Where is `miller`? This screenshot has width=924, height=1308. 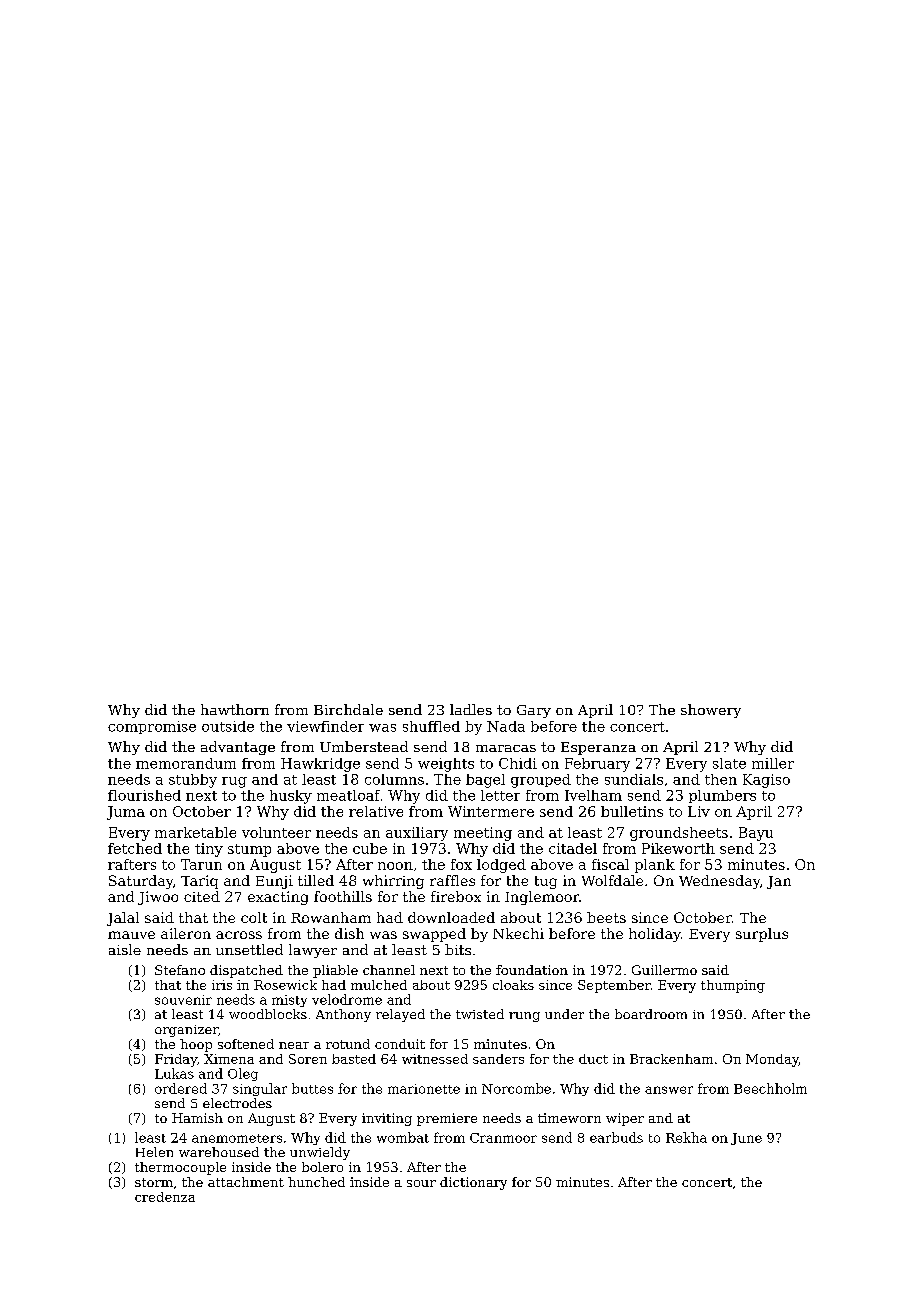 miller is located at coordinates (773, 763).
